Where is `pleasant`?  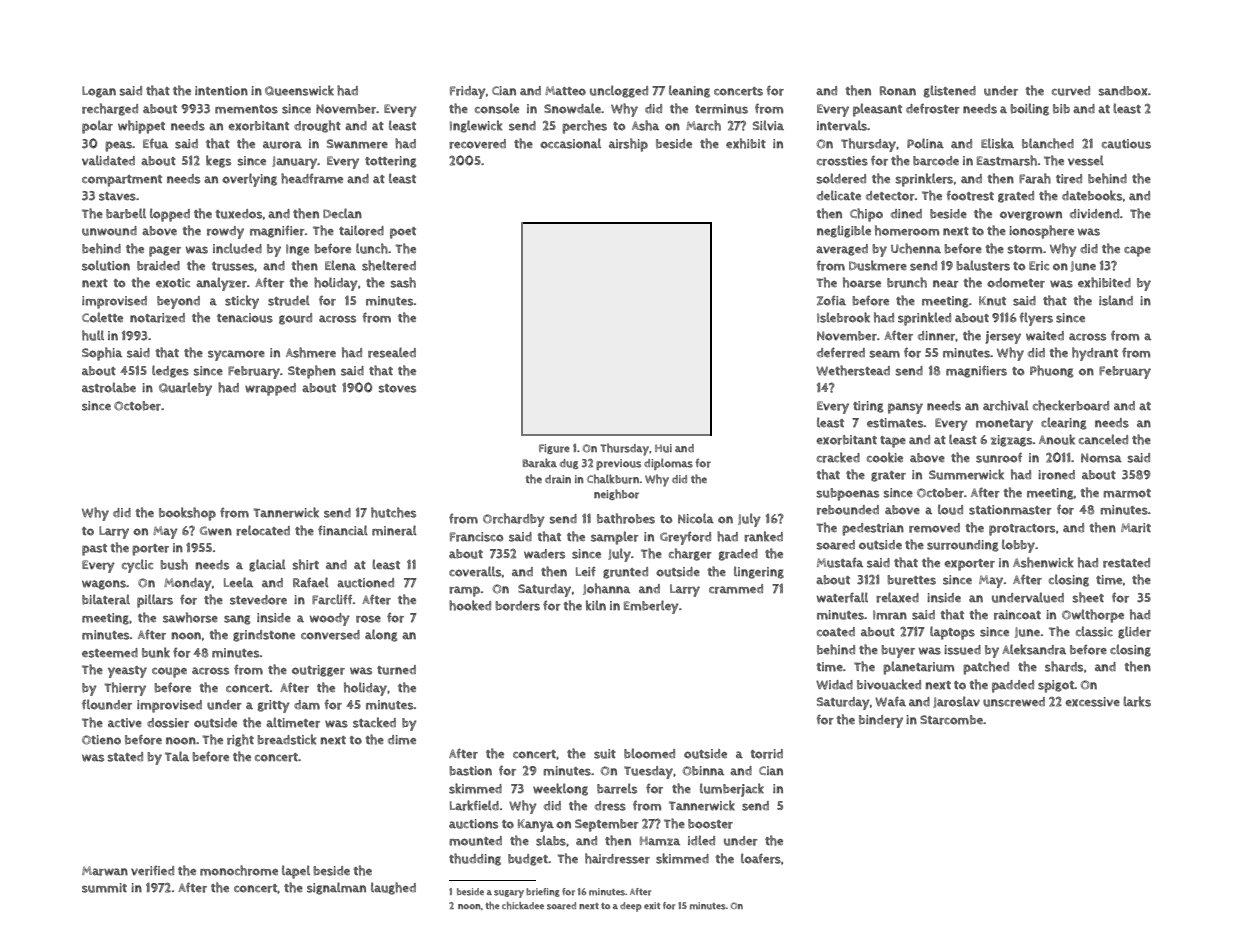 pleasant is located at coordinates (877, 110).
